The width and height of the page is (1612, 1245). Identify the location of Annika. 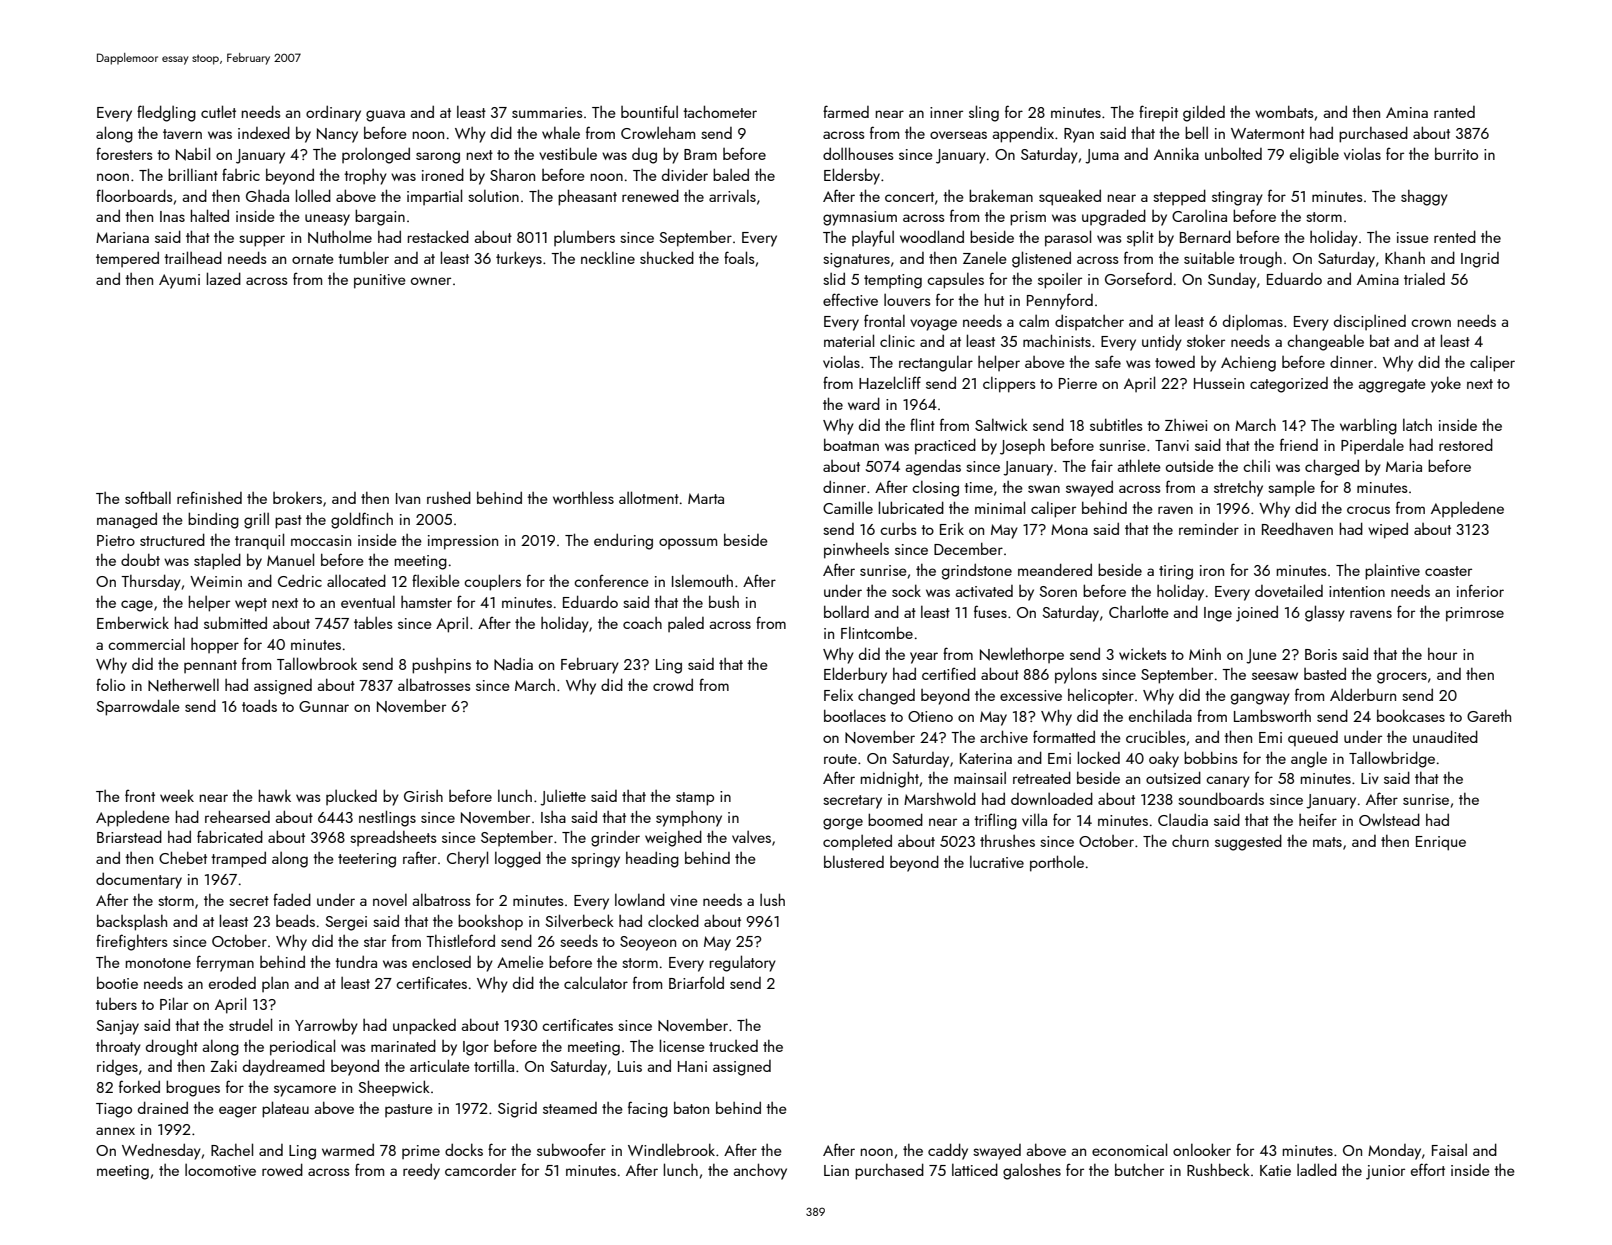
(1176, 153).
